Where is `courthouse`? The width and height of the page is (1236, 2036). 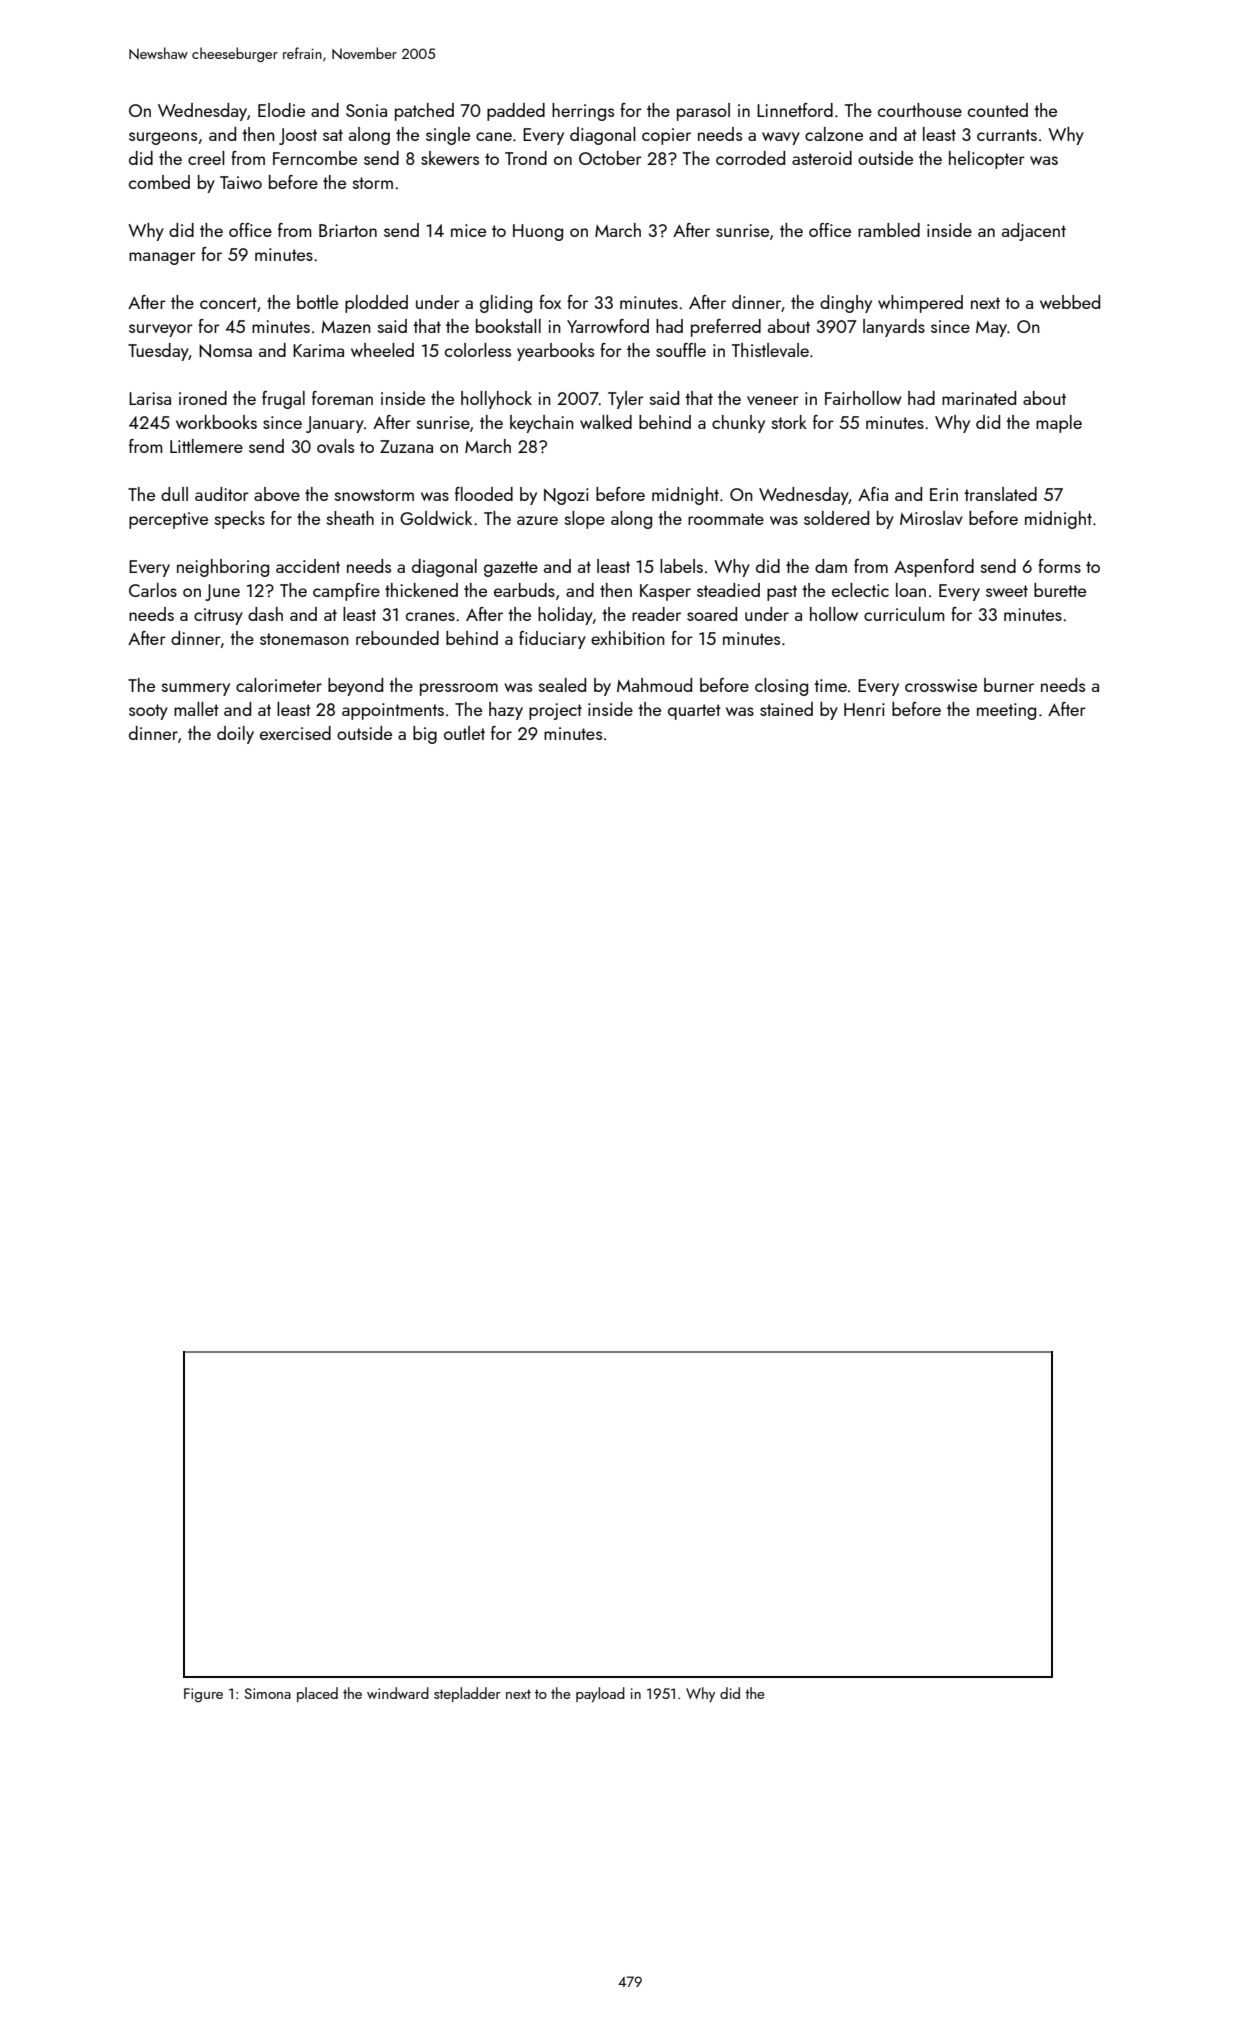 courthouse is located at coordinates (920, 110).
